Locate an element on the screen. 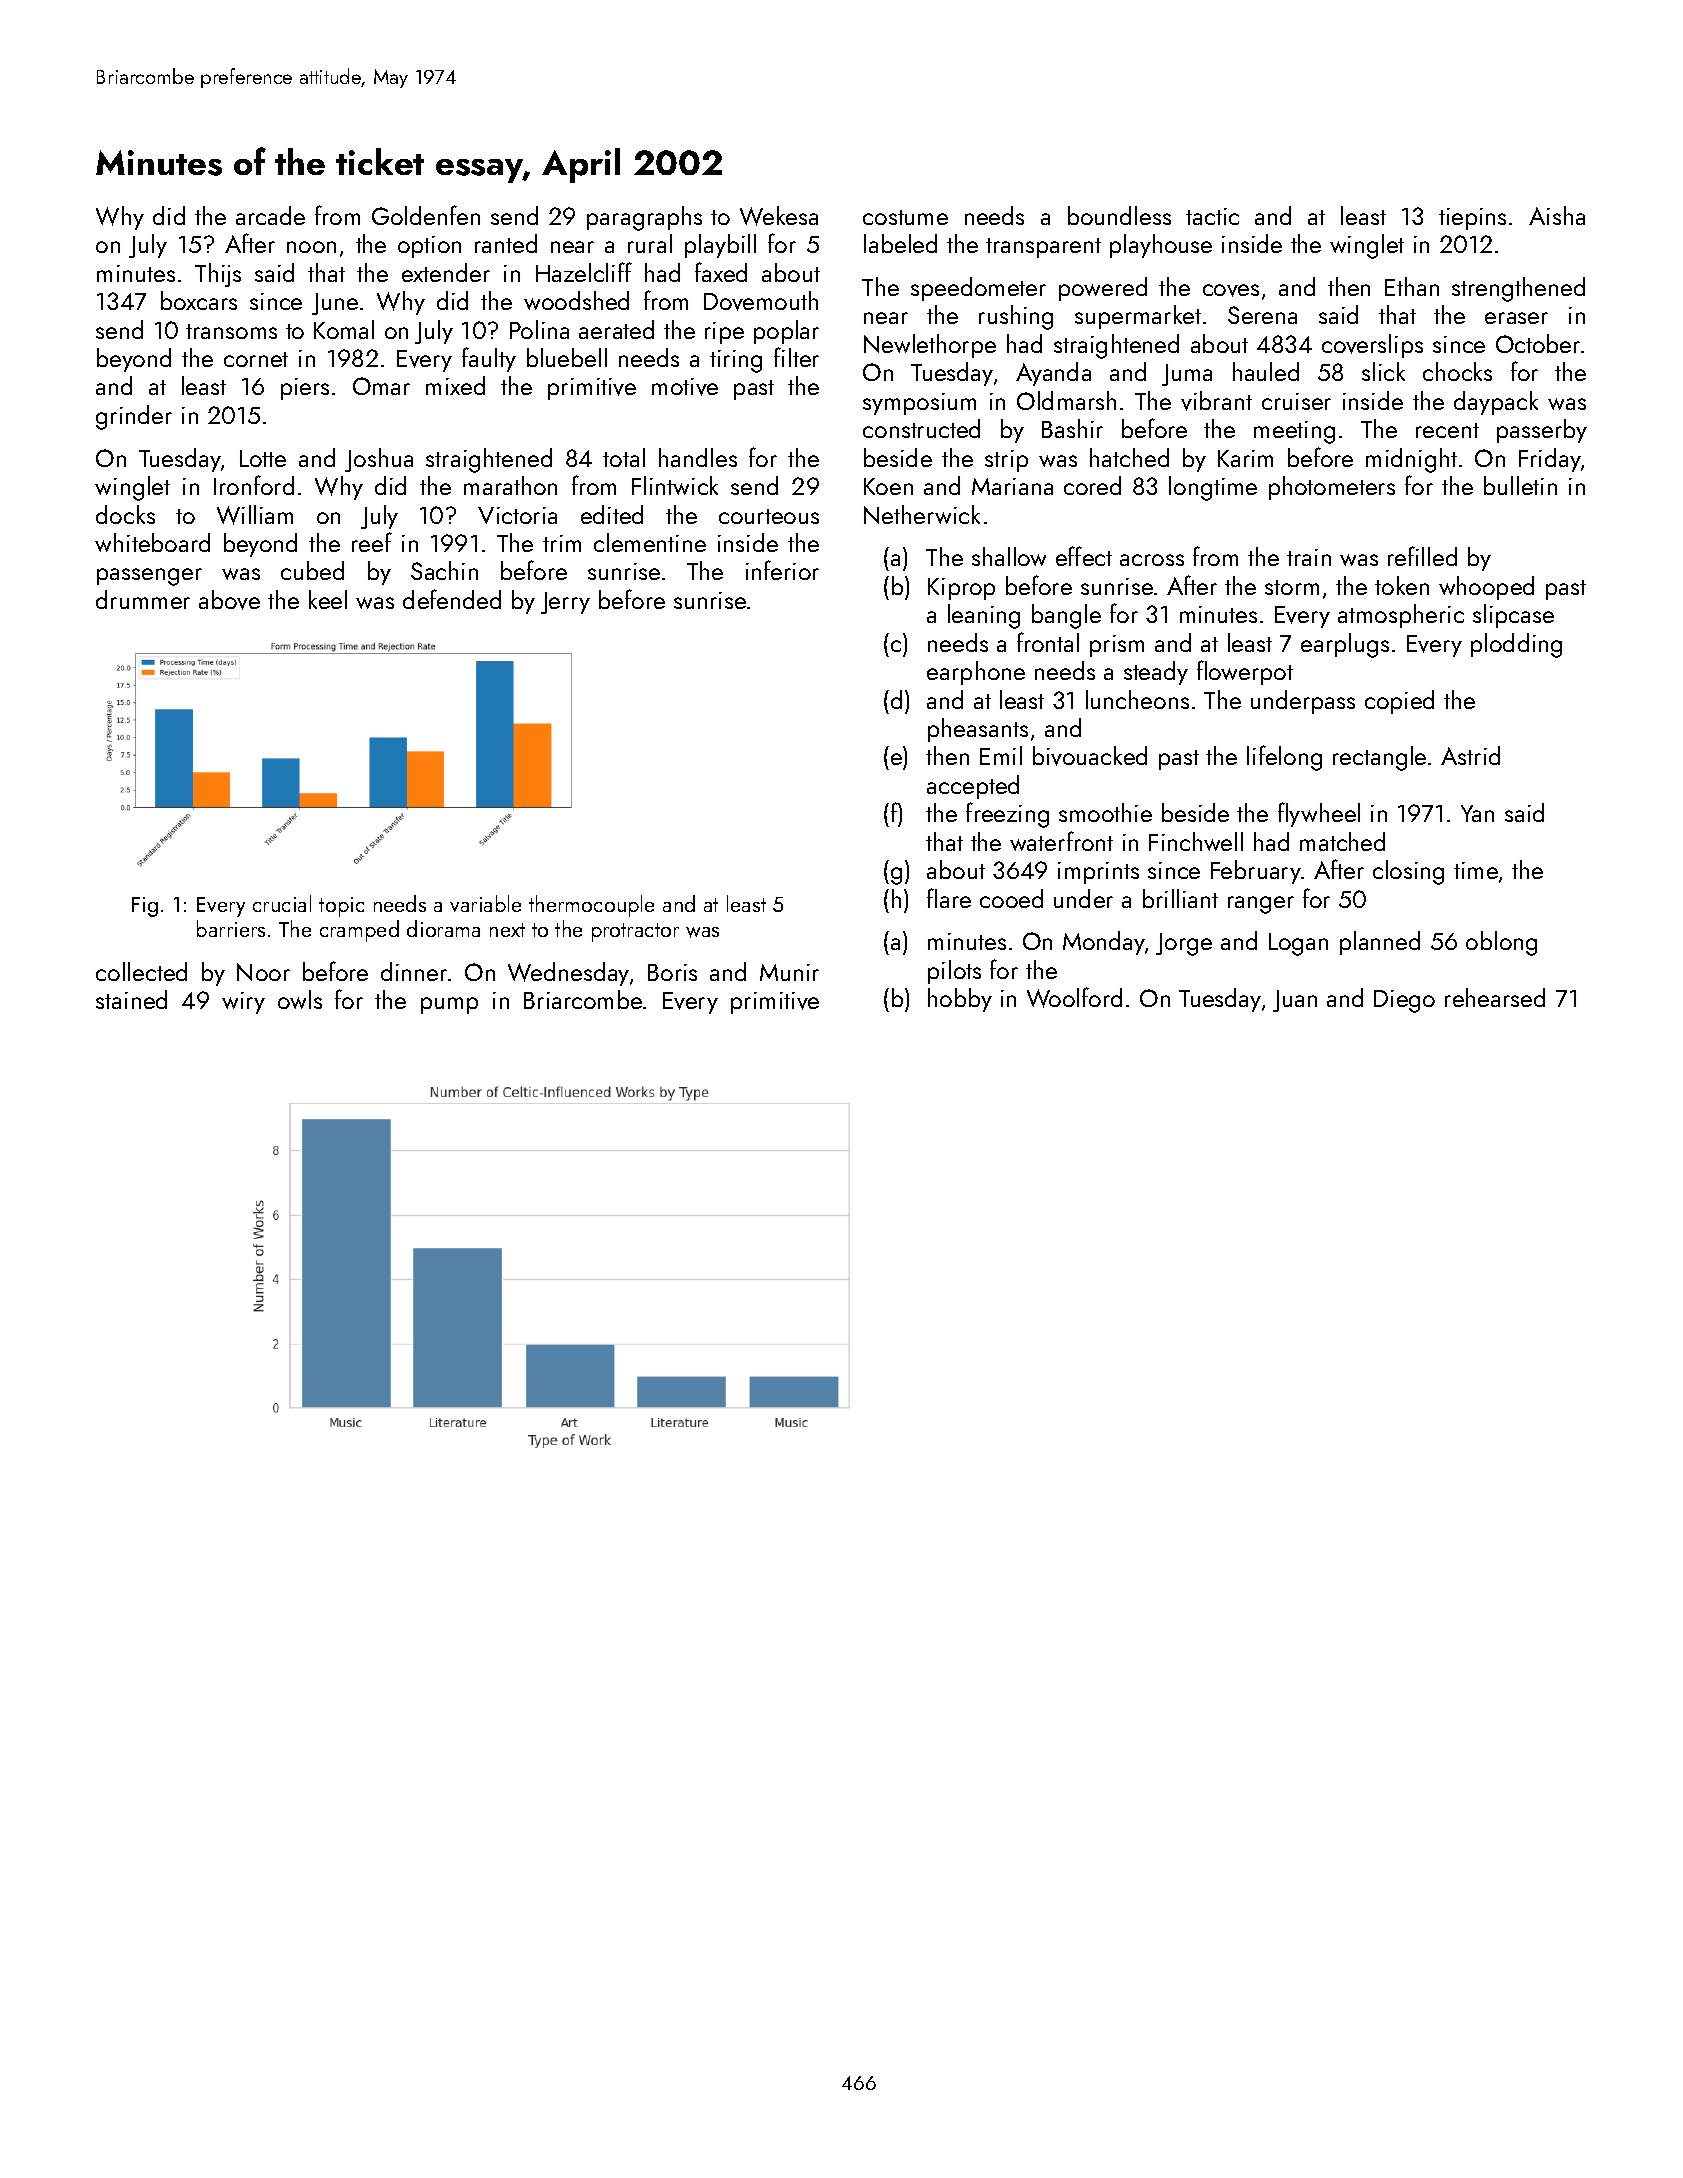 The width and height of the screenshot is (1683, 2178). coverslips is located at coordinates (1372, 346).
